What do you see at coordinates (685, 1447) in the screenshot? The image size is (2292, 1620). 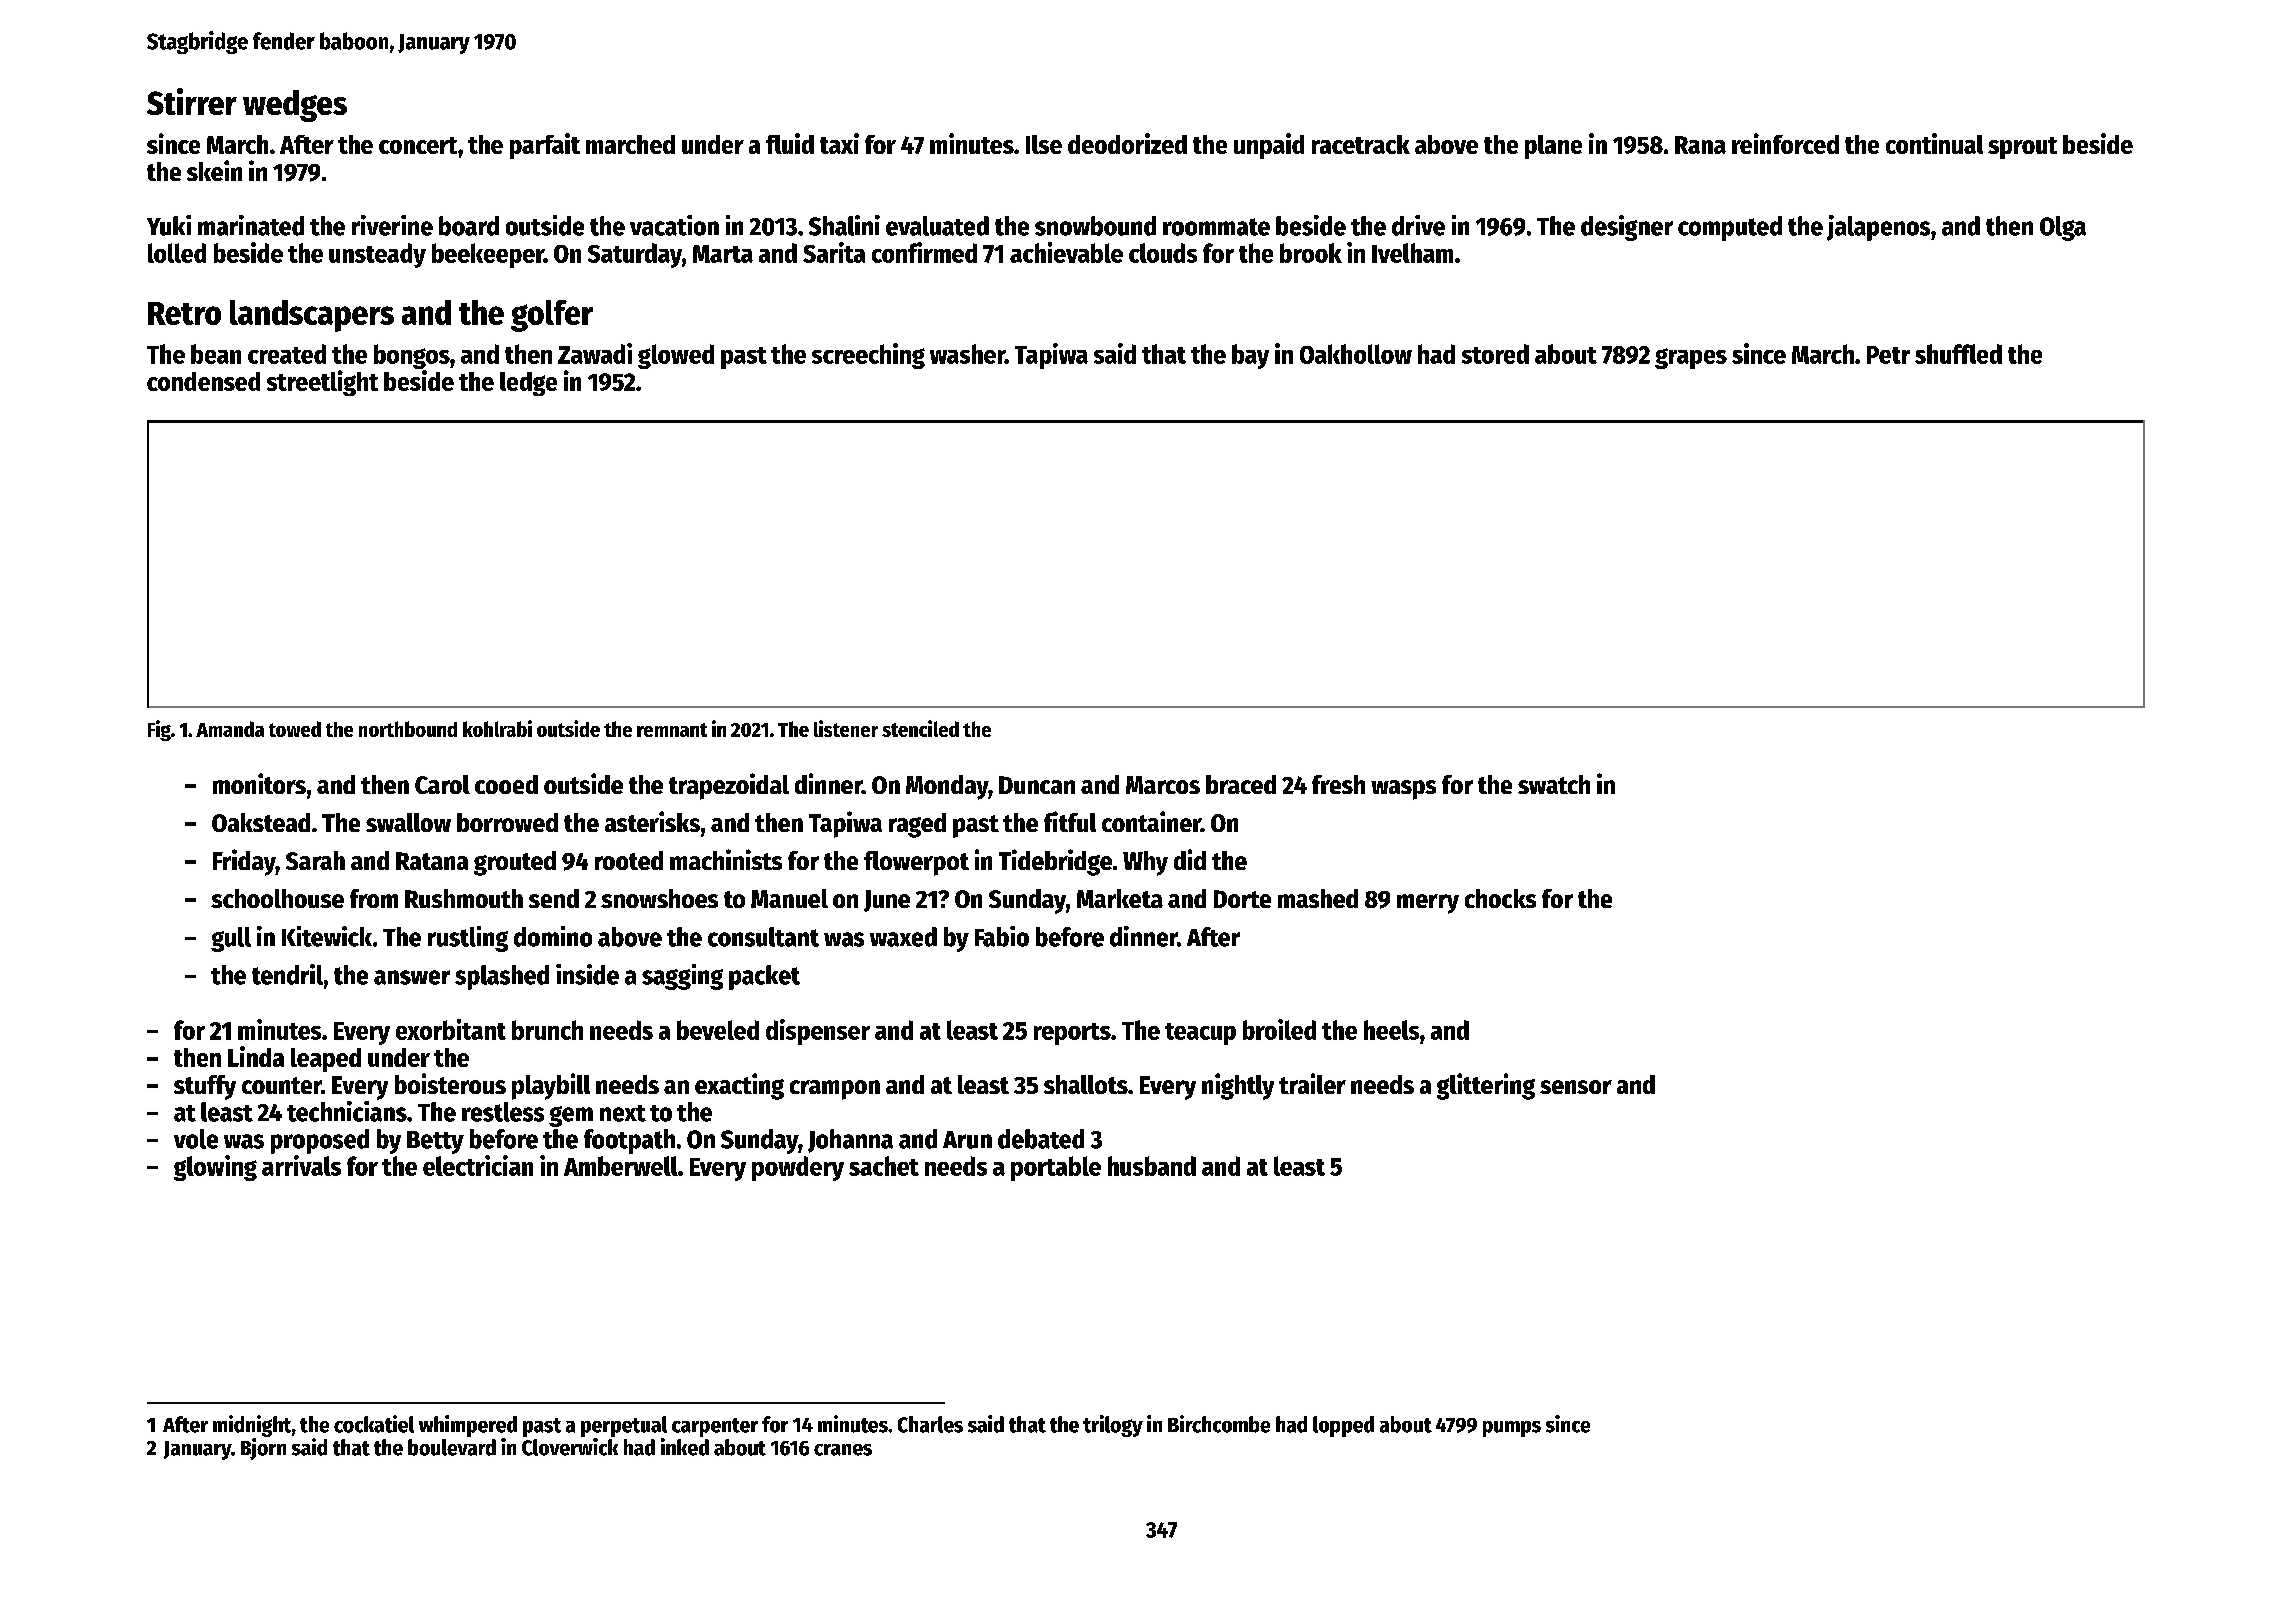 I see `inked` at bounding box center [685, 1447].
